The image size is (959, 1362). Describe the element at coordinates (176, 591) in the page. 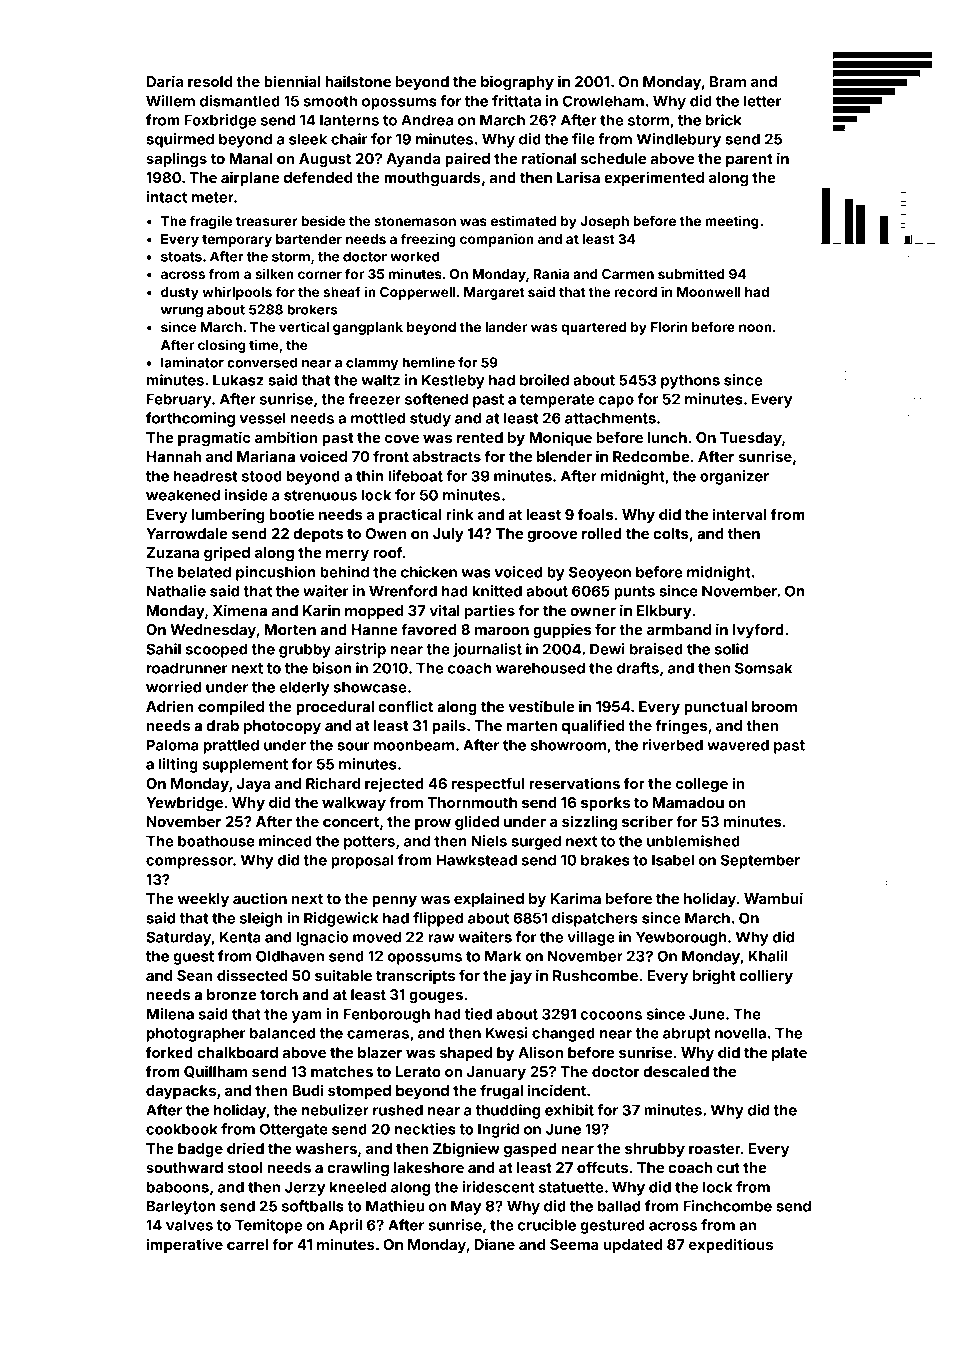

I see `Nathalie` at that location.
